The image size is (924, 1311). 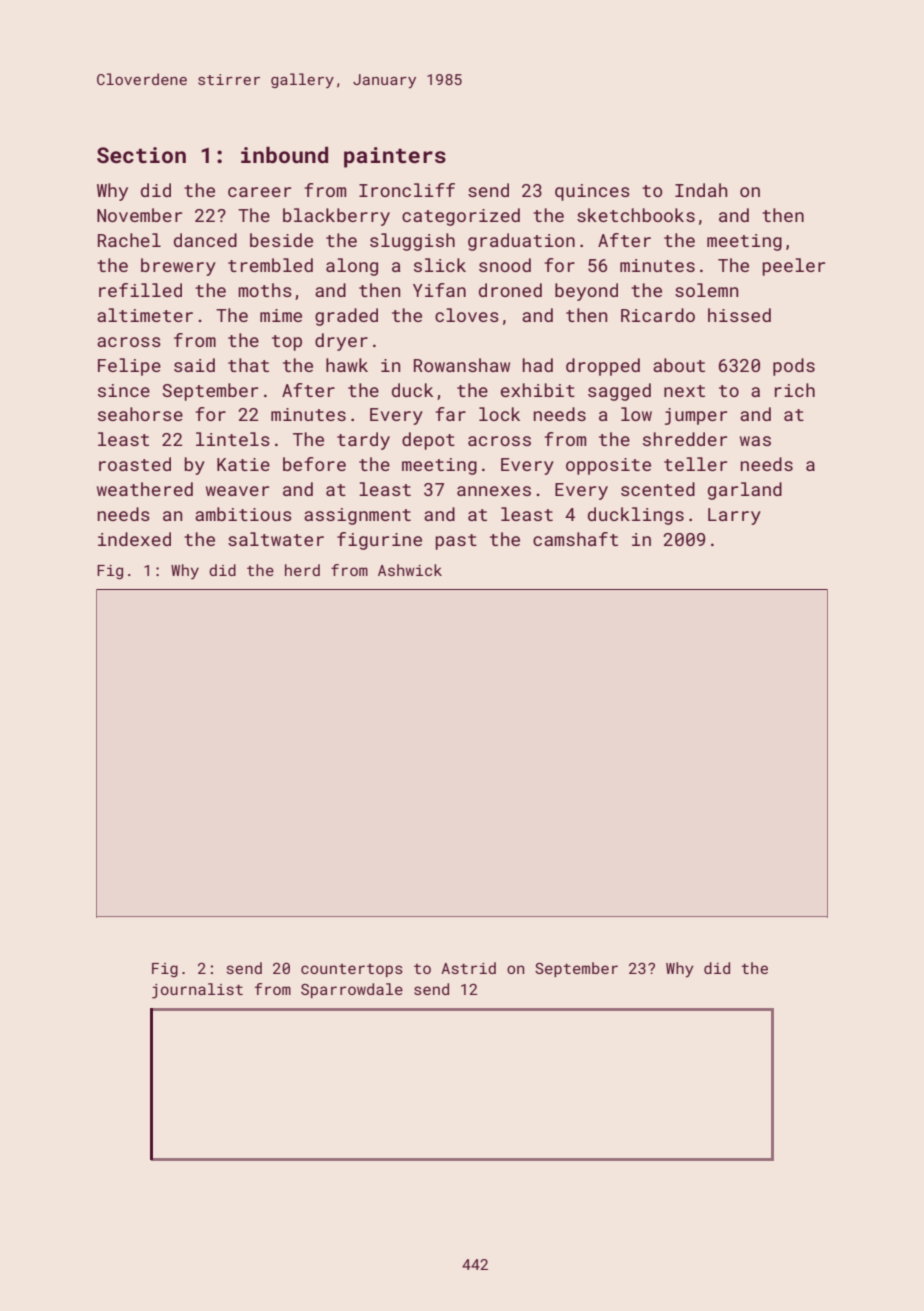 What do you see at coordinates (468, 968) in the screenshot?
I see `Astrid` at bounding box center [468, 968].
